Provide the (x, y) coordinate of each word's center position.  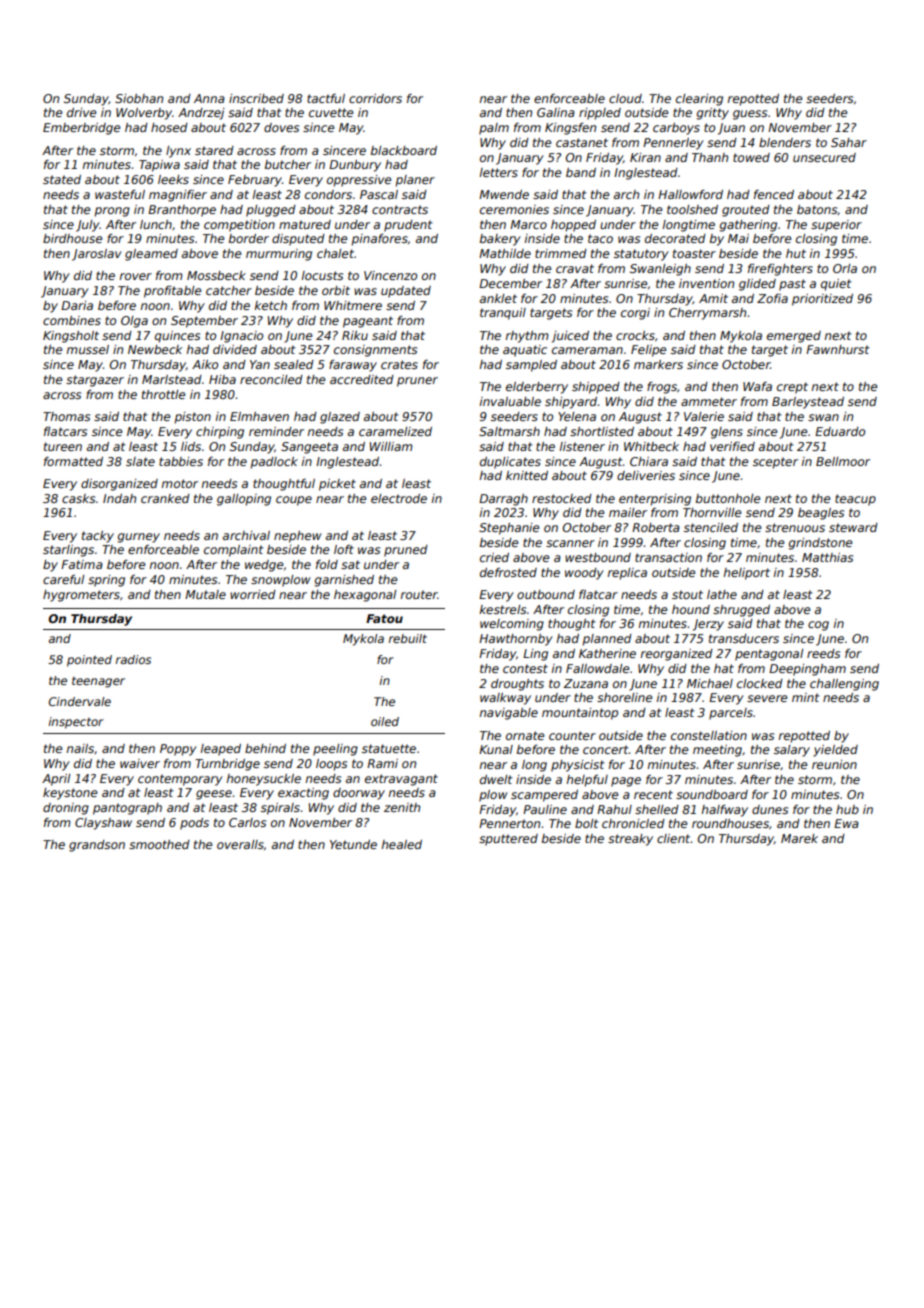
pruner (417, 382)
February (255, 181)
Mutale (205, 594)
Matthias (827, 557)
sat (350, 564)
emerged (794, 337)
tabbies (181, 461)
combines (72, 320)
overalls (240, 844)
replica (627, 574)
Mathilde (505, 253)
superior (836, 226)
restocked (562, 498)
